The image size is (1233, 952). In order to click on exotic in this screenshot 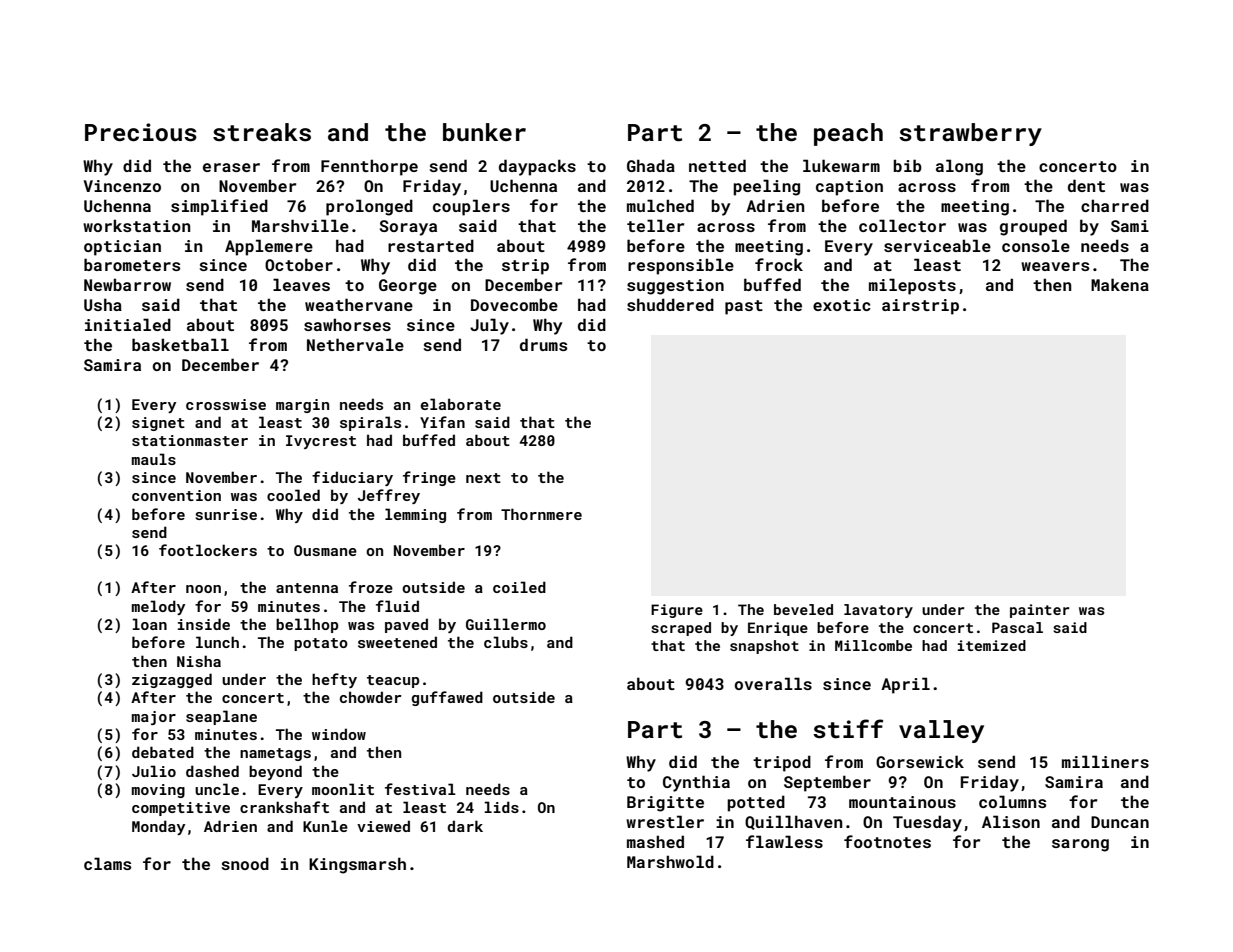, I will do `click(842, 305)`.
